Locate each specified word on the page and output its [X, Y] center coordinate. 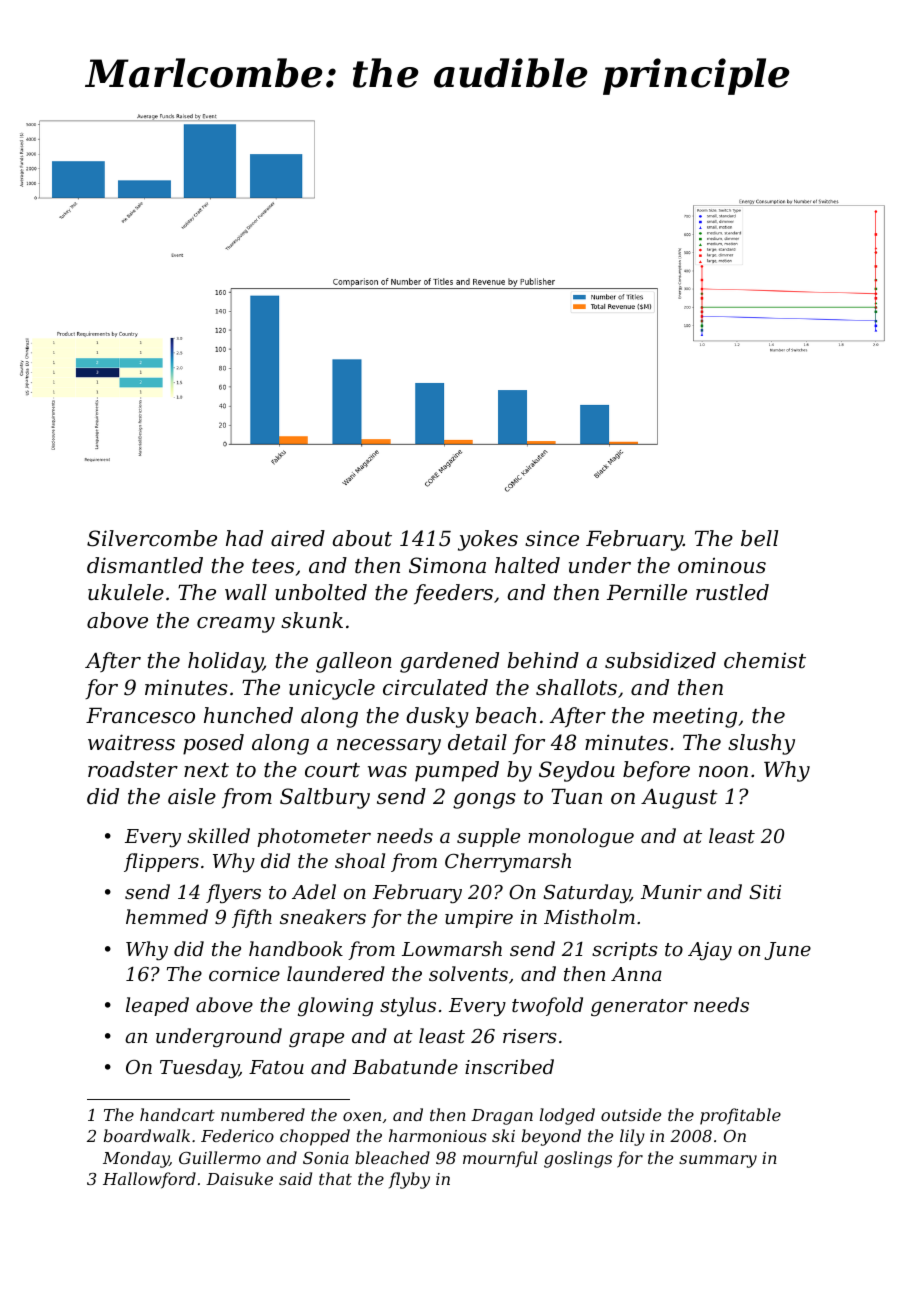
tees [273, 566]
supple [488, 837]
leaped [157, 1006]
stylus [408, 1006]
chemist [765, 660]
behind [543, 660]
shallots [576, 687]
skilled [218, 835]
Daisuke [239, 1178]
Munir [671, 892]
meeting [695, 717]
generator [639, 1007]
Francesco [140, 716]
